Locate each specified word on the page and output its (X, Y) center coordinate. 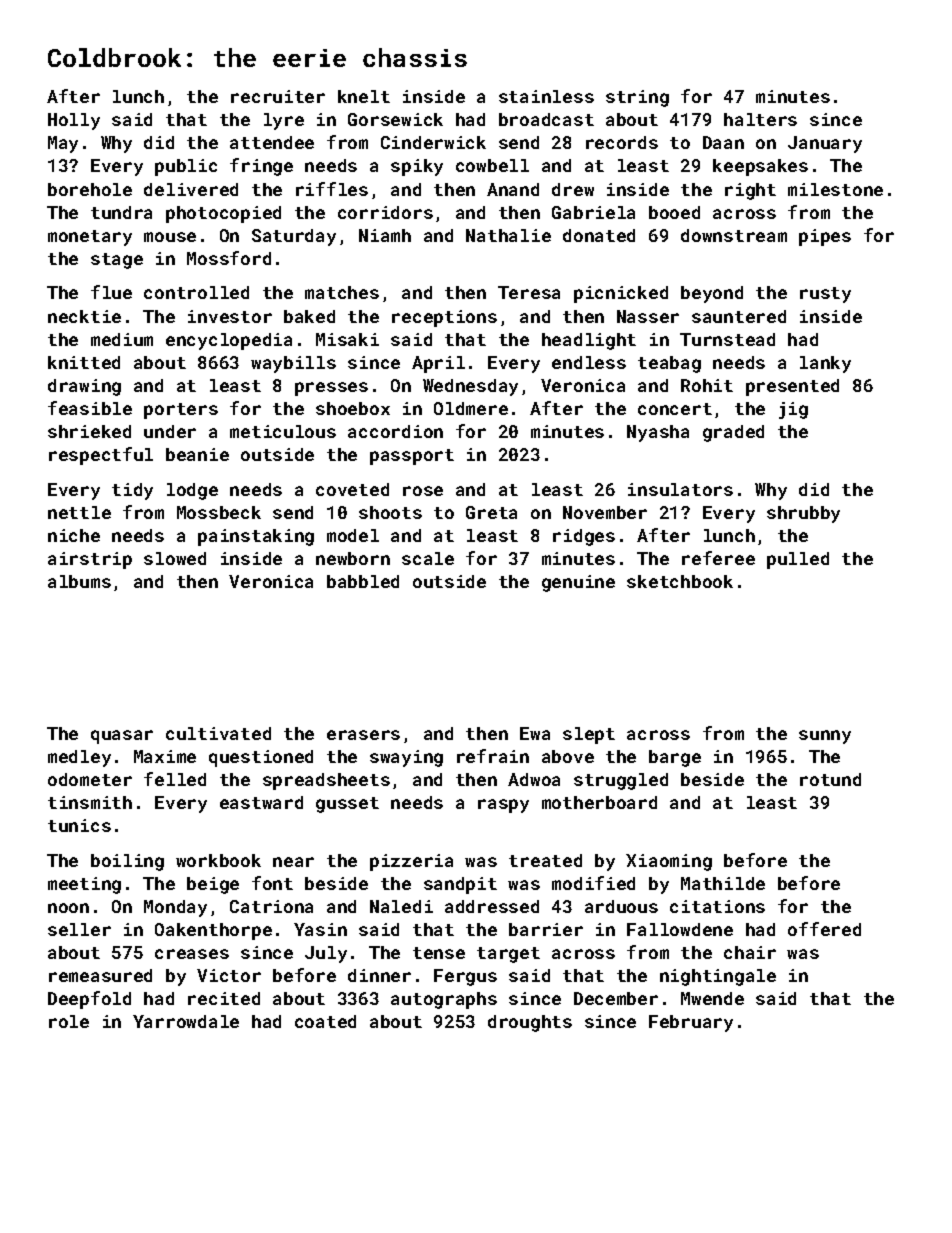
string (637, 98)
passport (412, 457)
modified (593, 883)
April (438, 364)
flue (111, 292)
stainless (546, 96)
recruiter (278, 96)
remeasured (100, 975)
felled (175, 779)
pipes (825, 237)
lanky (825, 364)
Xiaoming (669, 862)
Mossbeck (219, 512)
